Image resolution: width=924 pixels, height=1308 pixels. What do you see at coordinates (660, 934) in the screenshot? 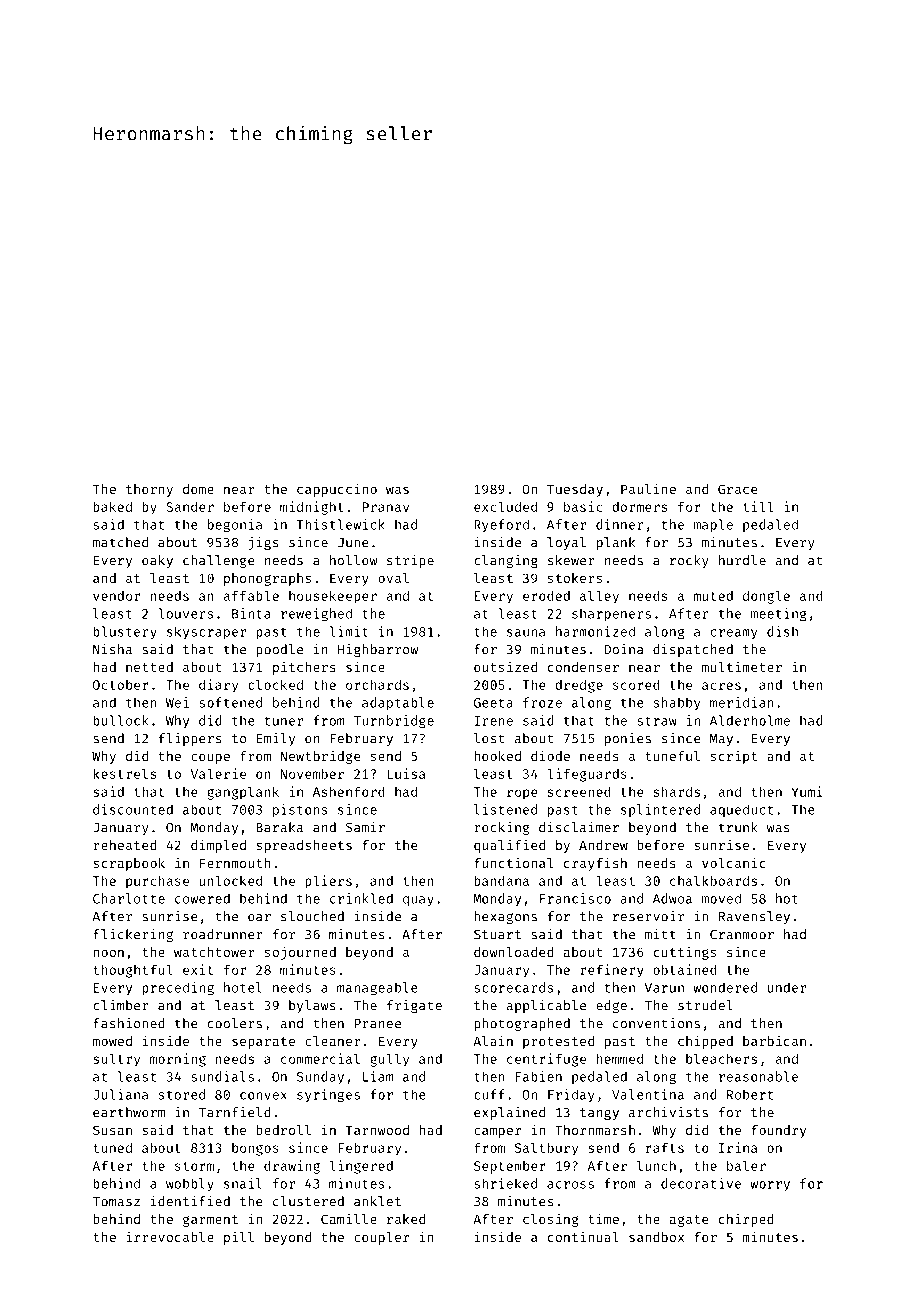
I see `mitt` at bounding box center [660, 934].
